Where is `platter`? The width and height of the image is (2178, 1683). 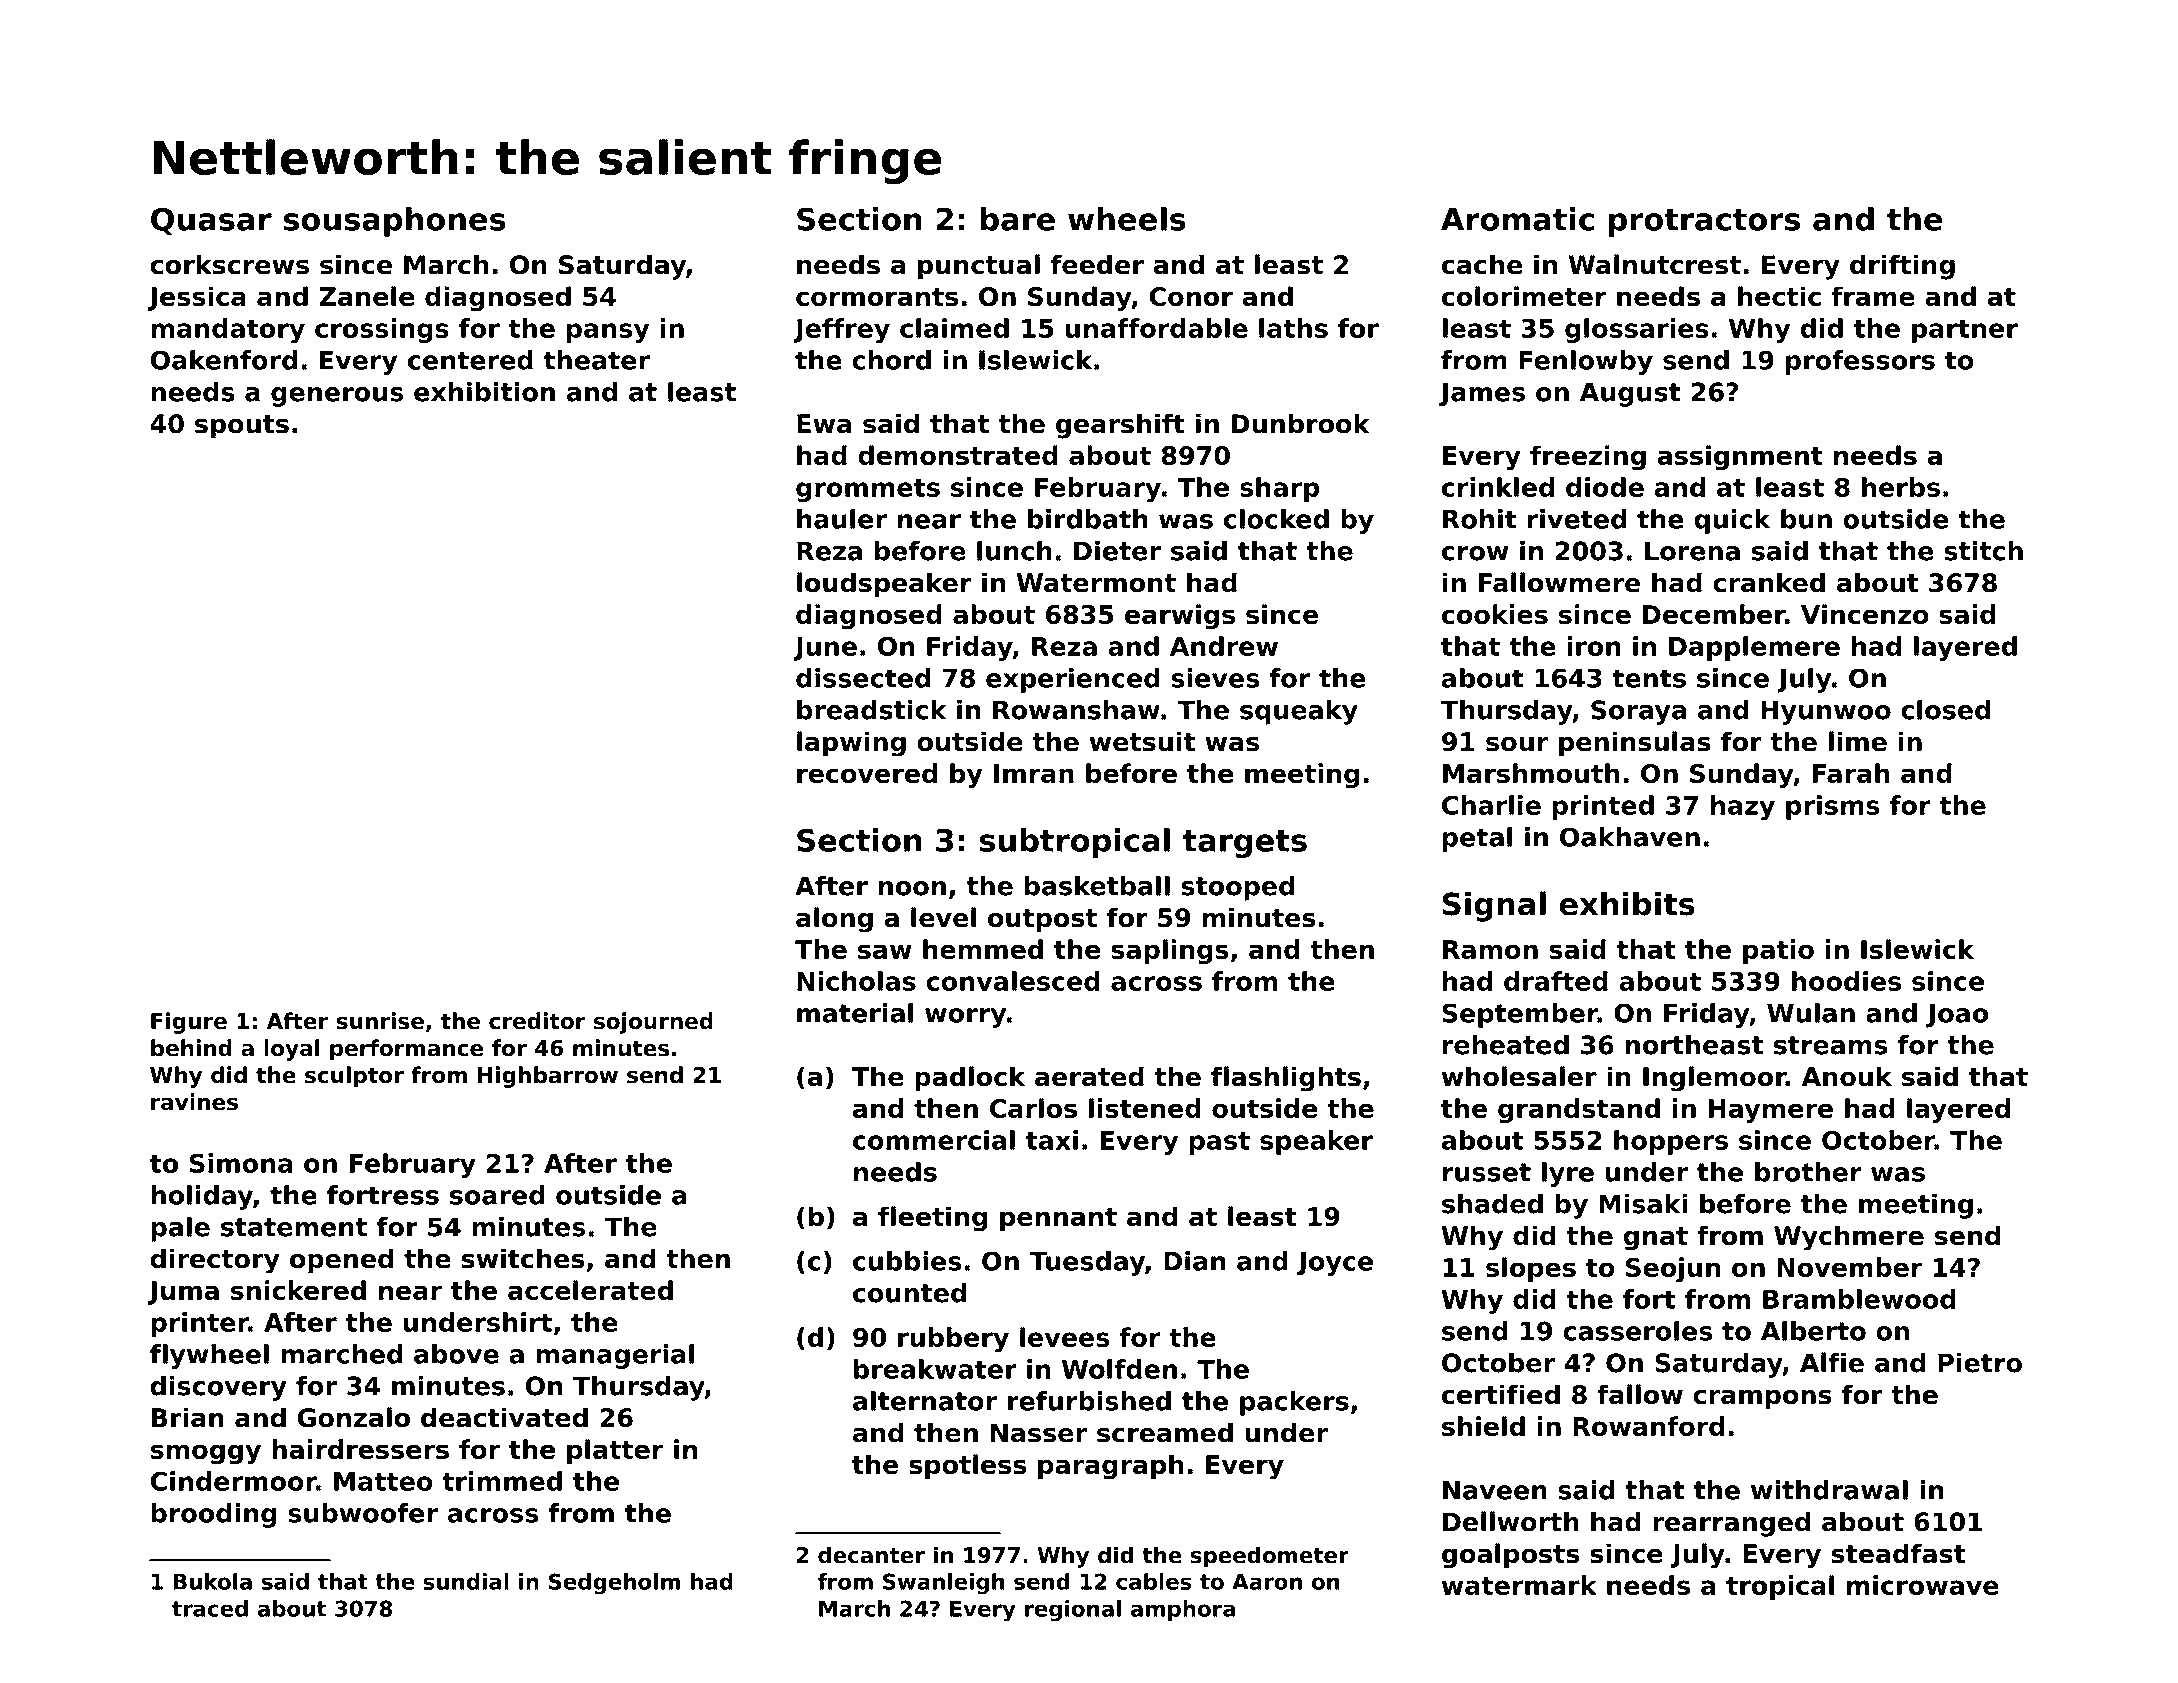
platter is located at coordinates (615, 1451).
